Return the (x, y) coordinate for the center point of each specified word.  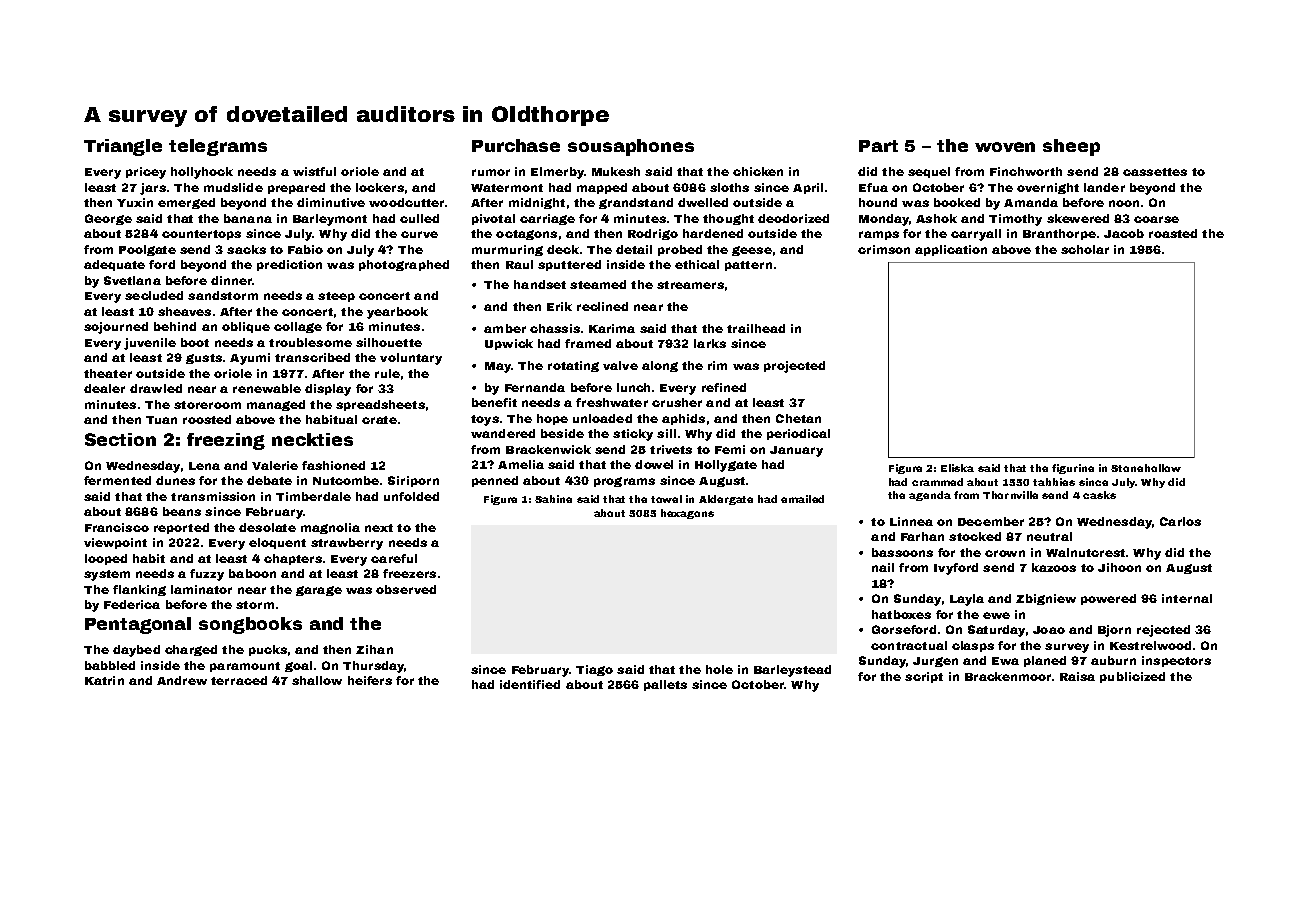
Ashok (936, 218)
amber (505, 328)
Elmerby (557, 173)
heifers (370, 680)
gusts (204, 359)
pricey (146, 173)
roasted (1173, 233)
